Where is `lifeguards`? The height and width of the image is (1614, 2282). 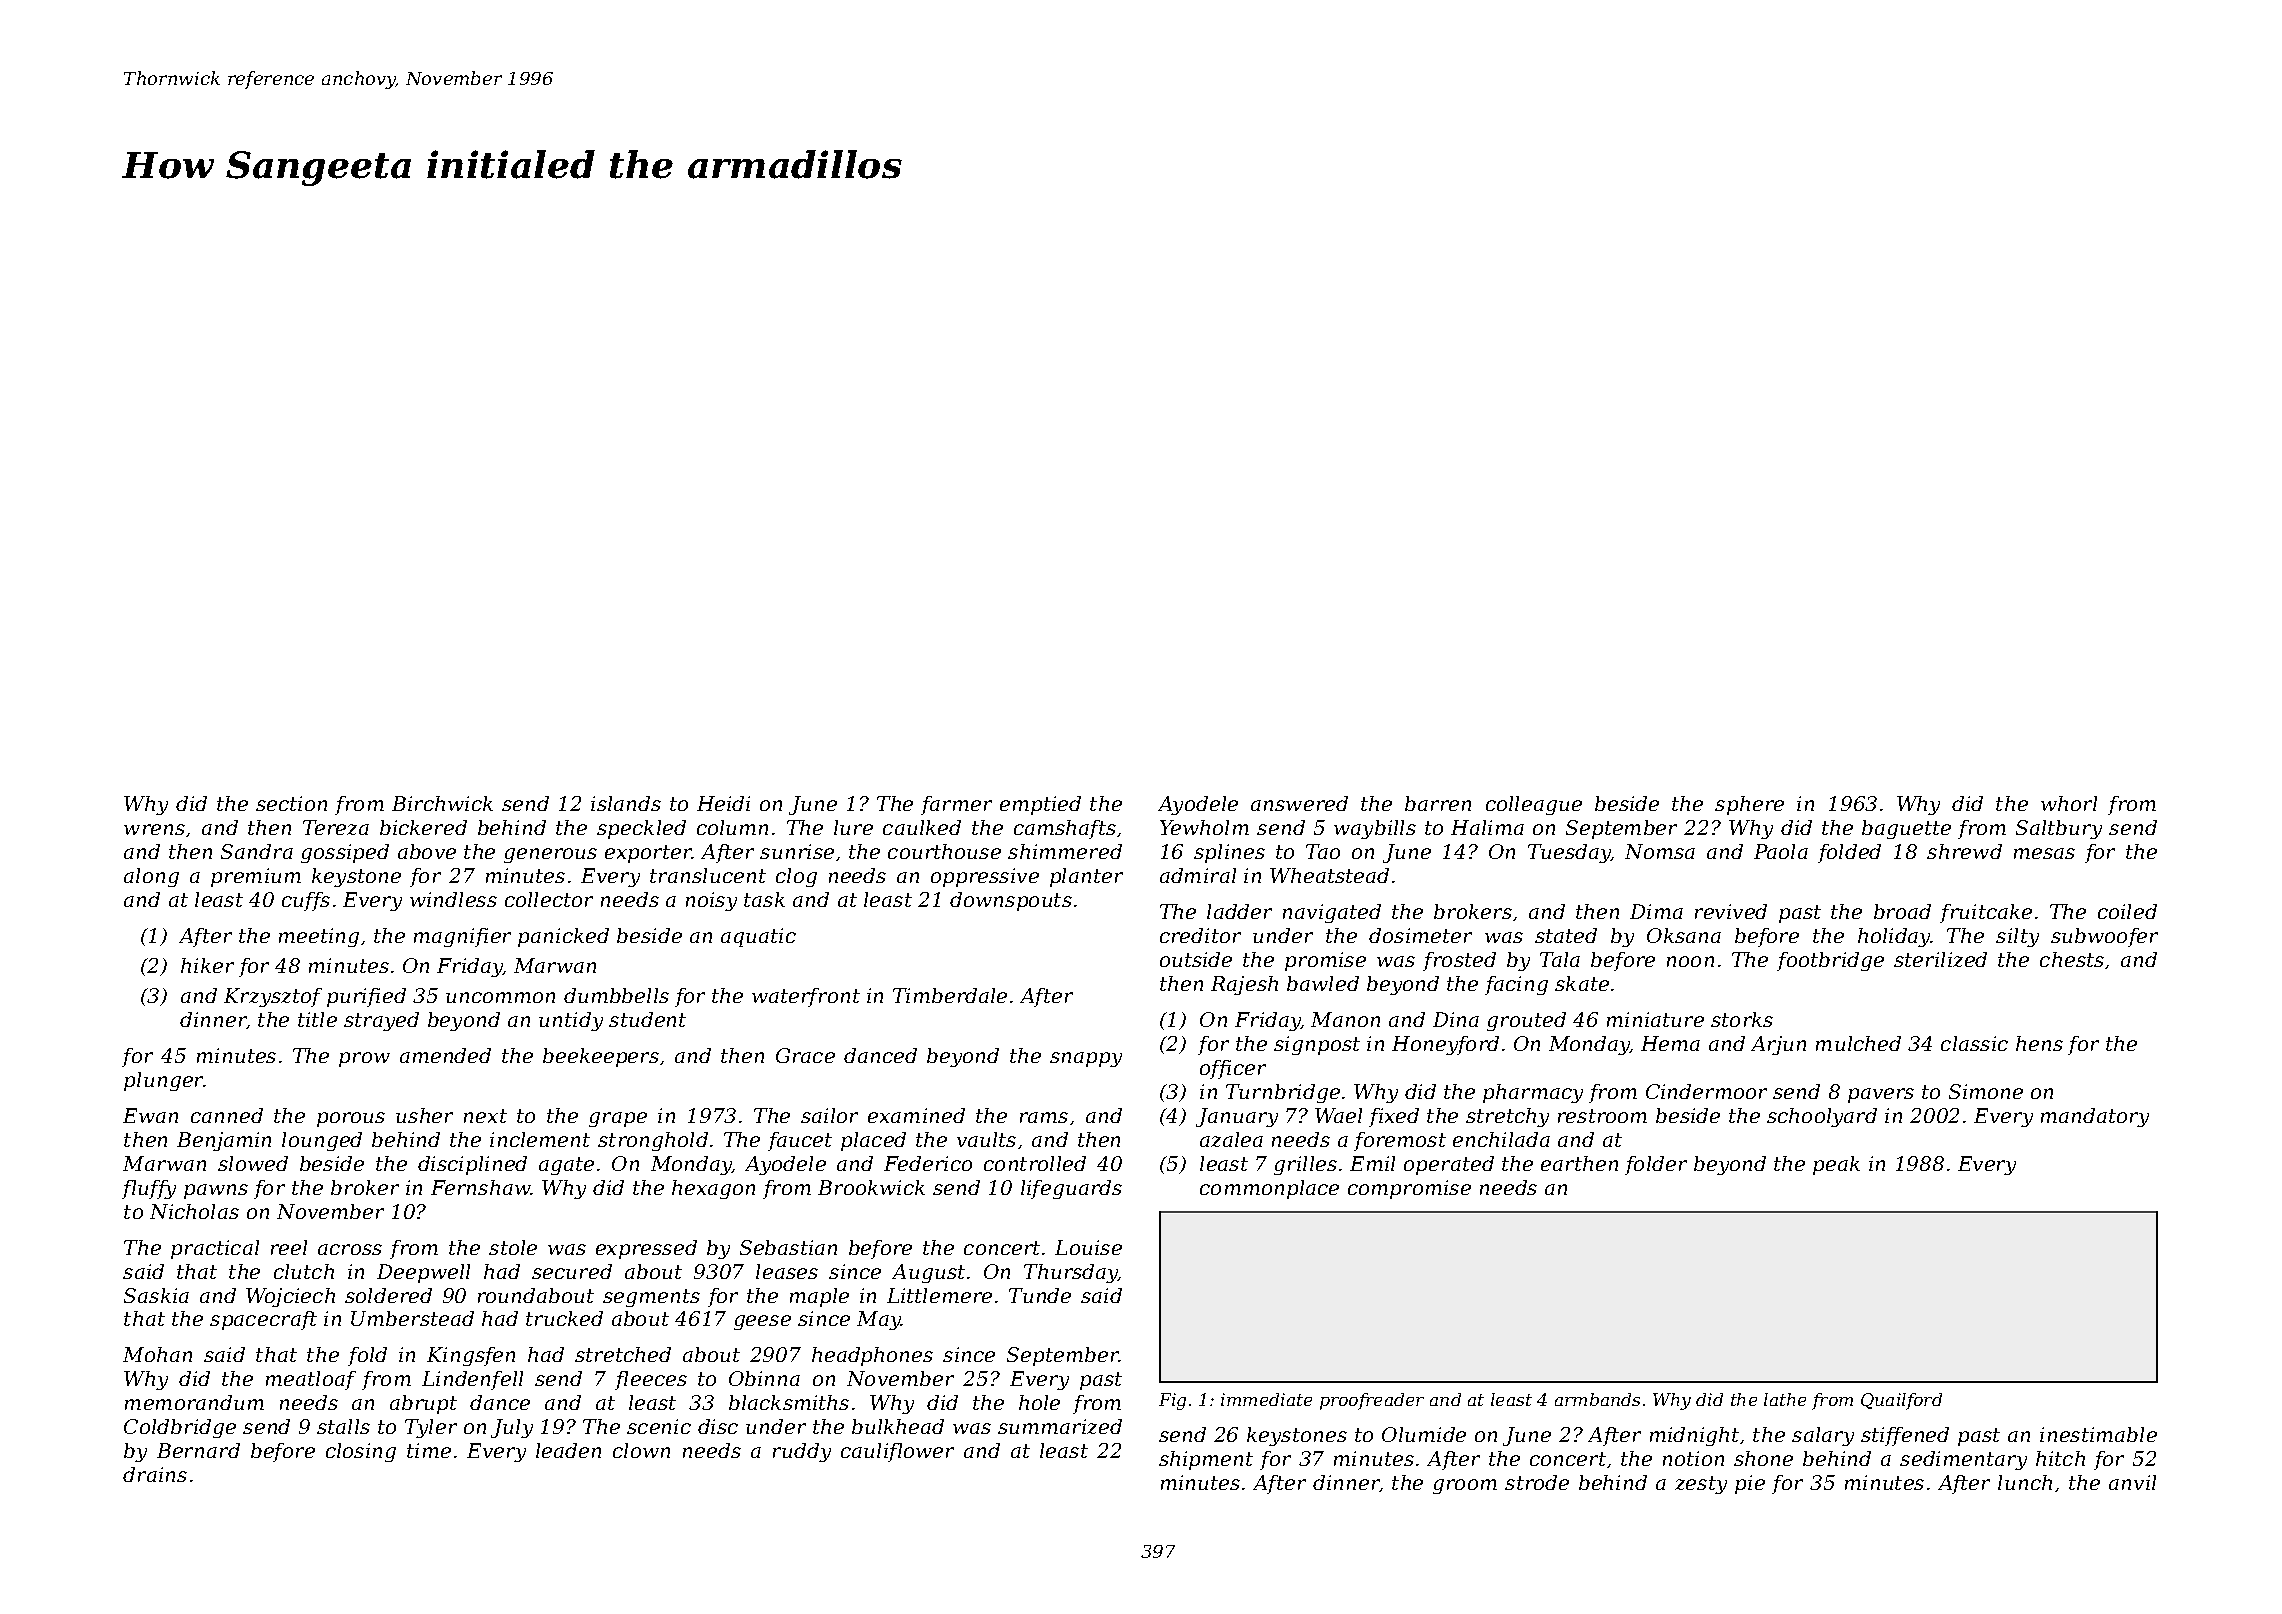 lifeguards is located at coordinates (1071, 1189).
